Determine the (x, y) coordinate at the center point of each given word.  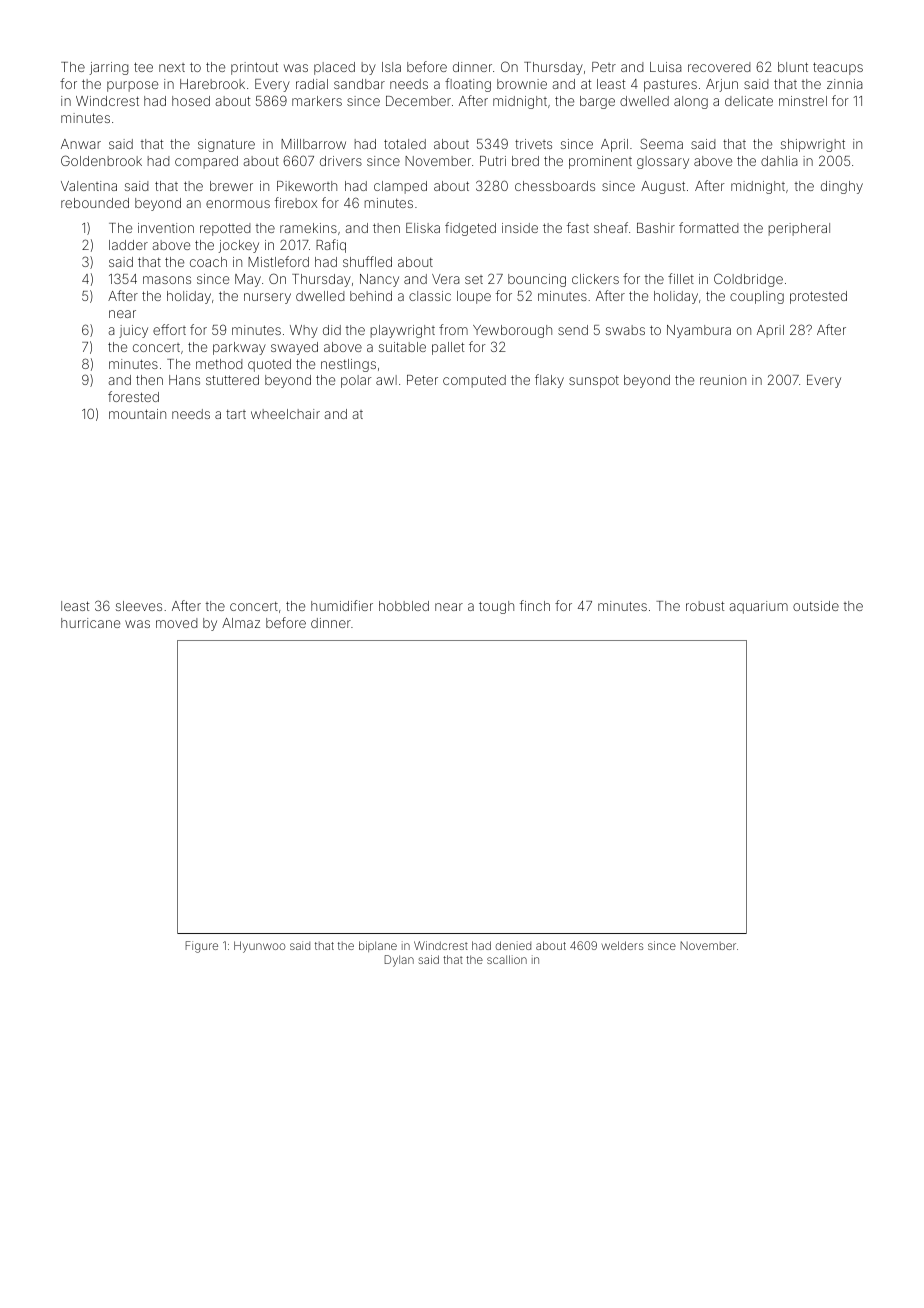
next (172, 67)
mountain (137, 414)
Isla (391, 67)
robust (705, 606)
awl (386, 380)
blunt (793, 67)
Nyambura (699, 331)
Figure (201, 947)
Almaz (241, 623)
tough (496, 607)
